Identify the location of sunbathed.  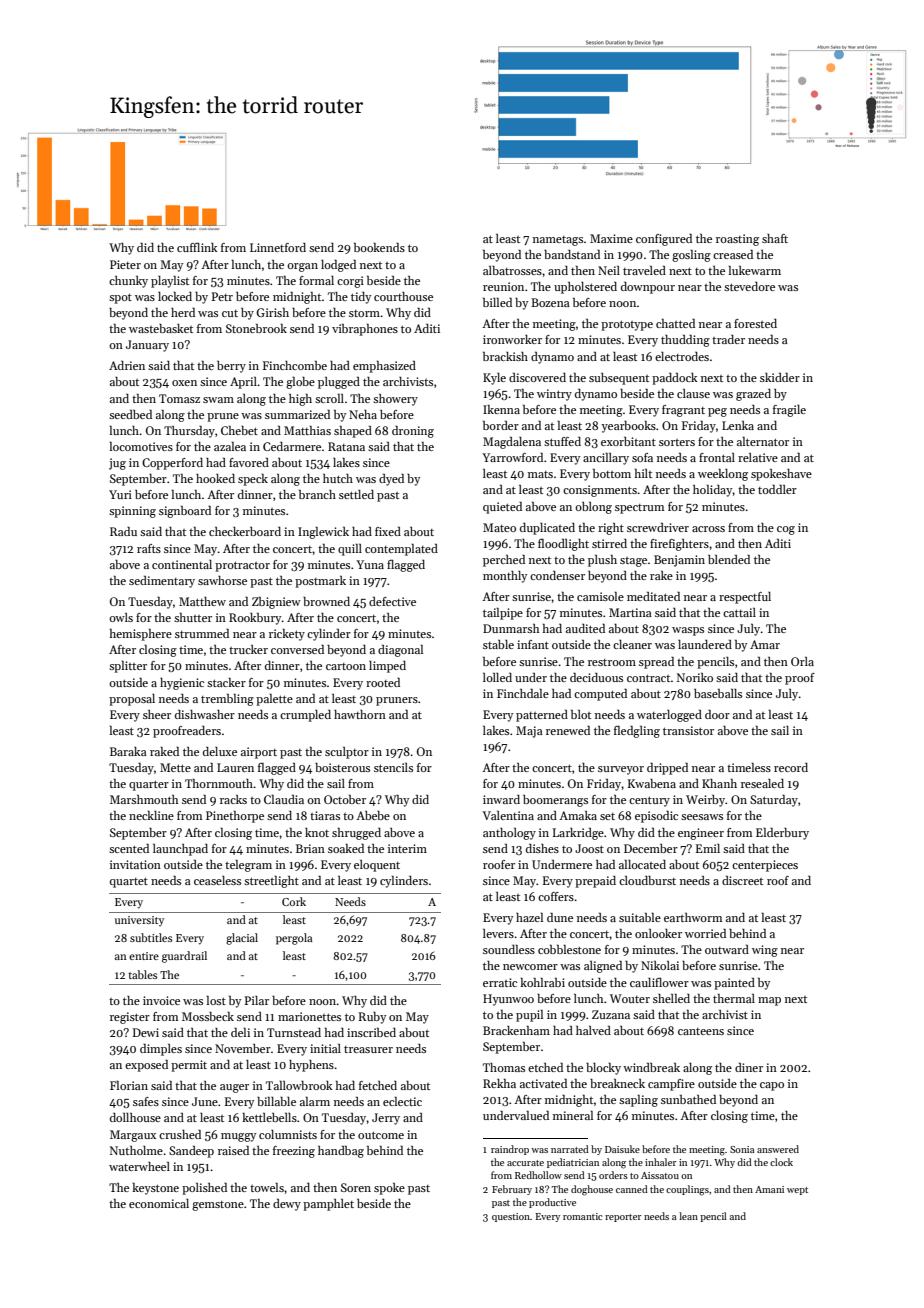
(688, 1099).
